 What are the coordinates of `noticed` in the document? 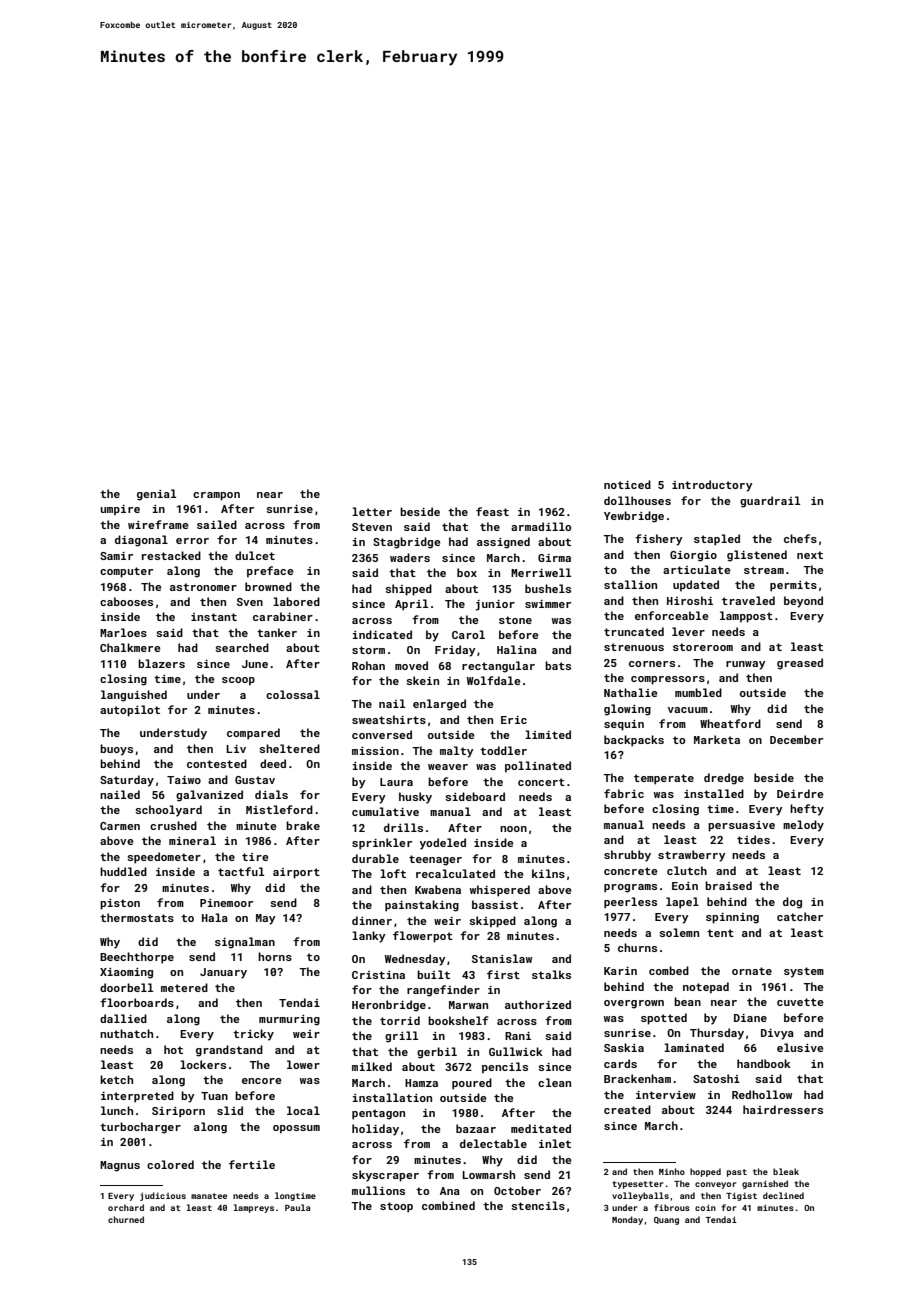 It's located at (627, 484).
